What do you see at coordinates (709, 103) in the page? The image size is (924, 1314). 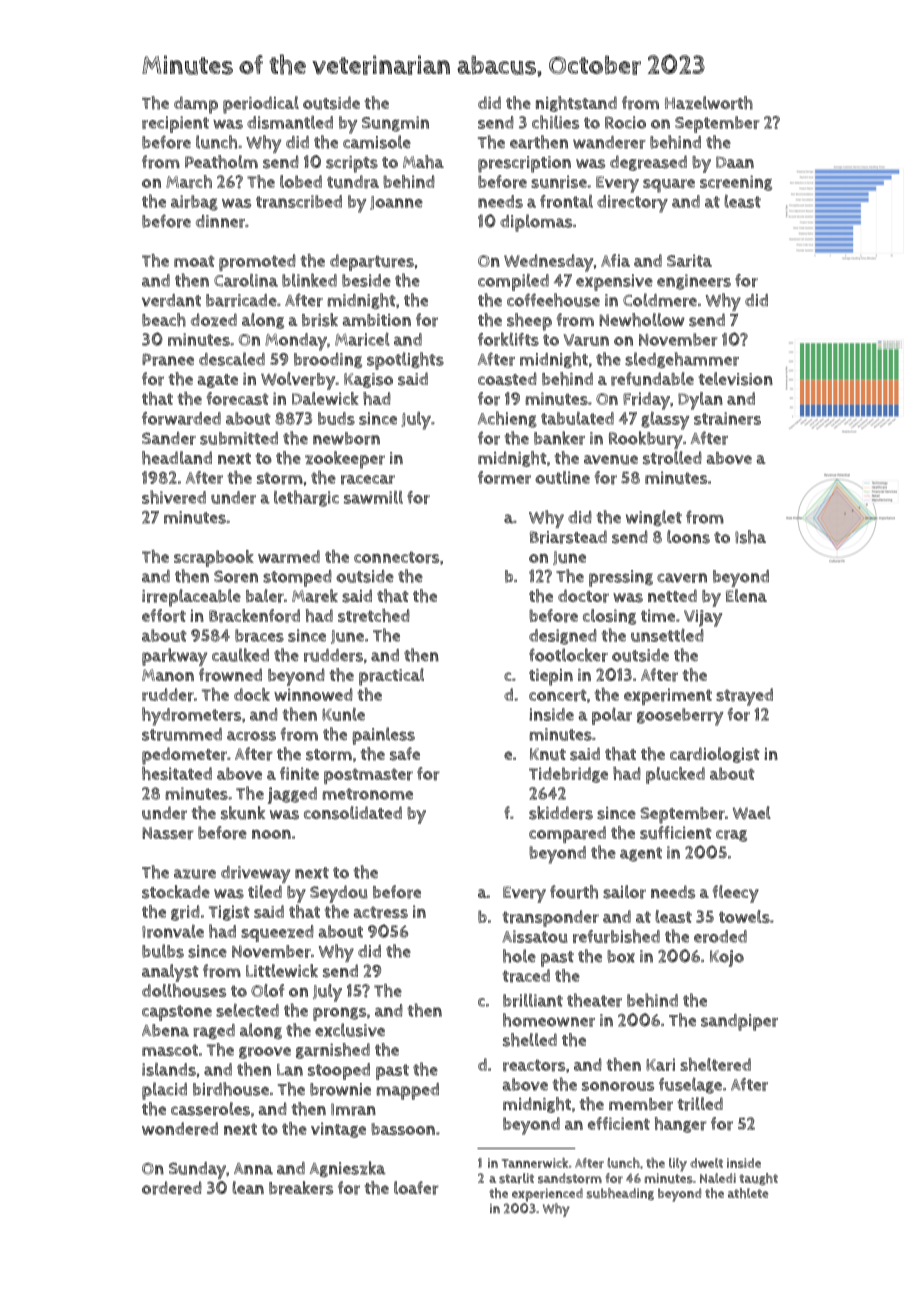 I see `Hazelworth` at bounding box center [709, 103].
